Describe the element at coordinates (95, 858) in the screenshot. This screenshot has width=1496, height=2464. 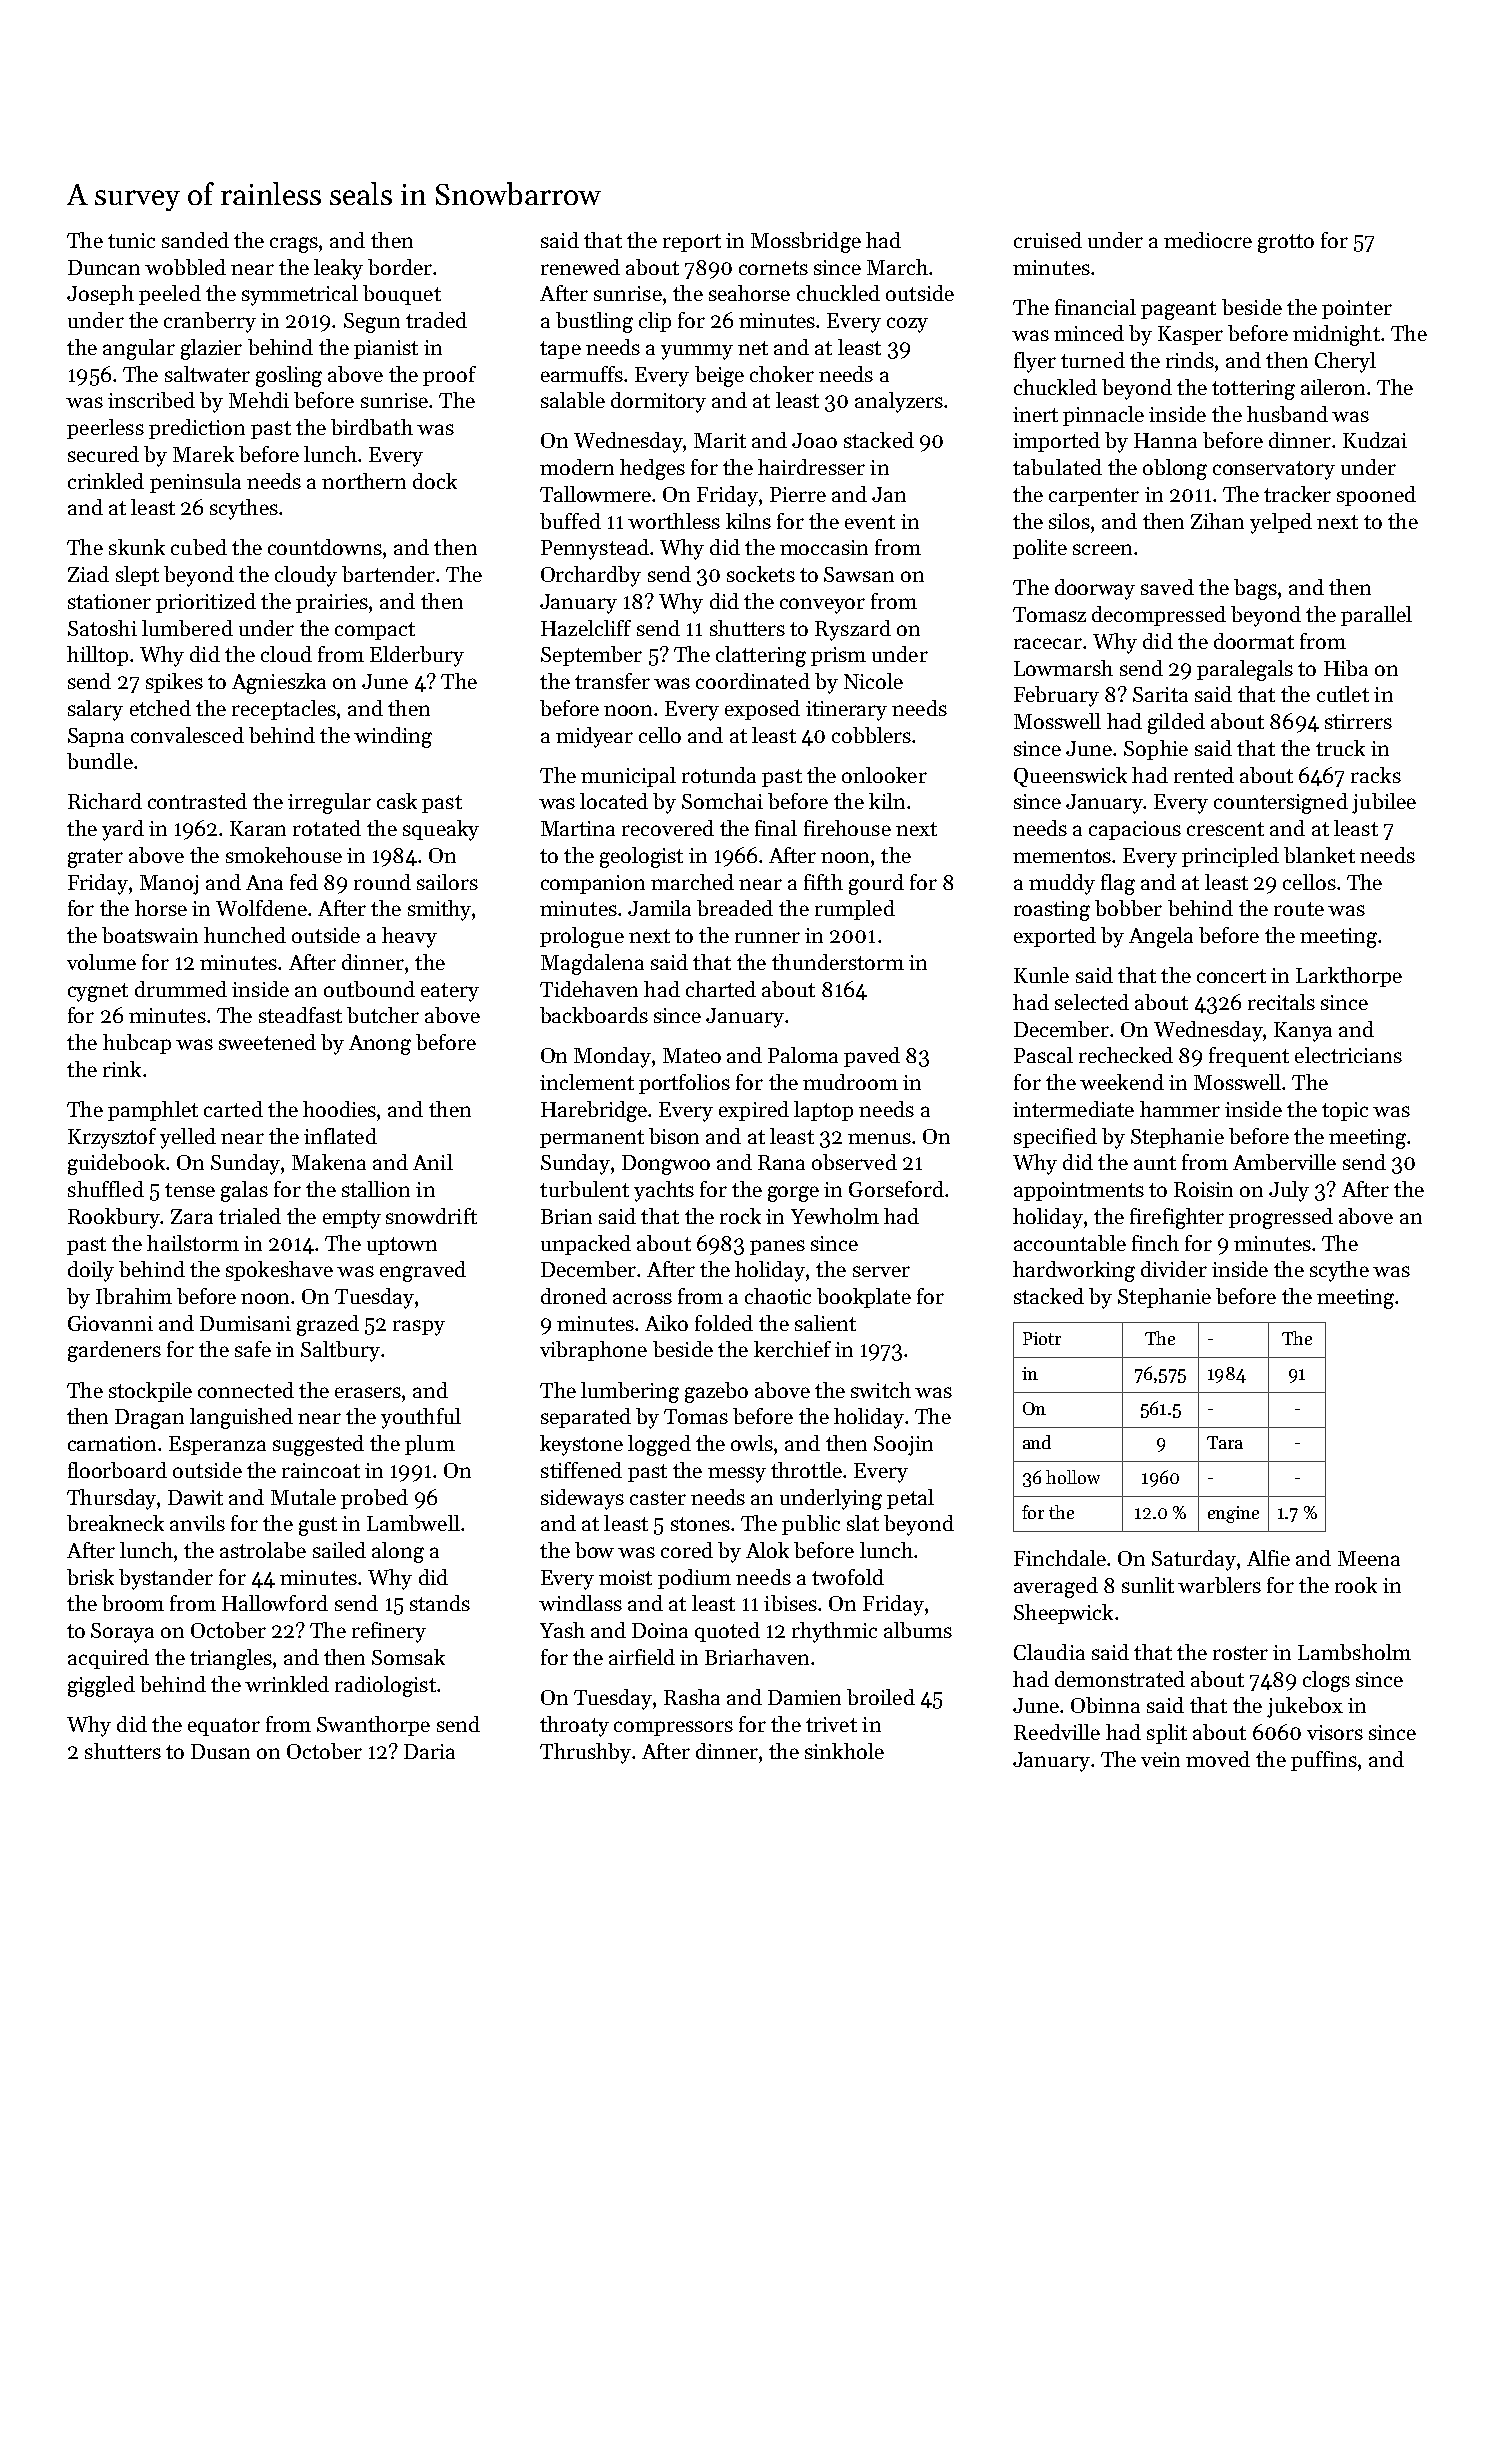
I see `grater` at that location.
